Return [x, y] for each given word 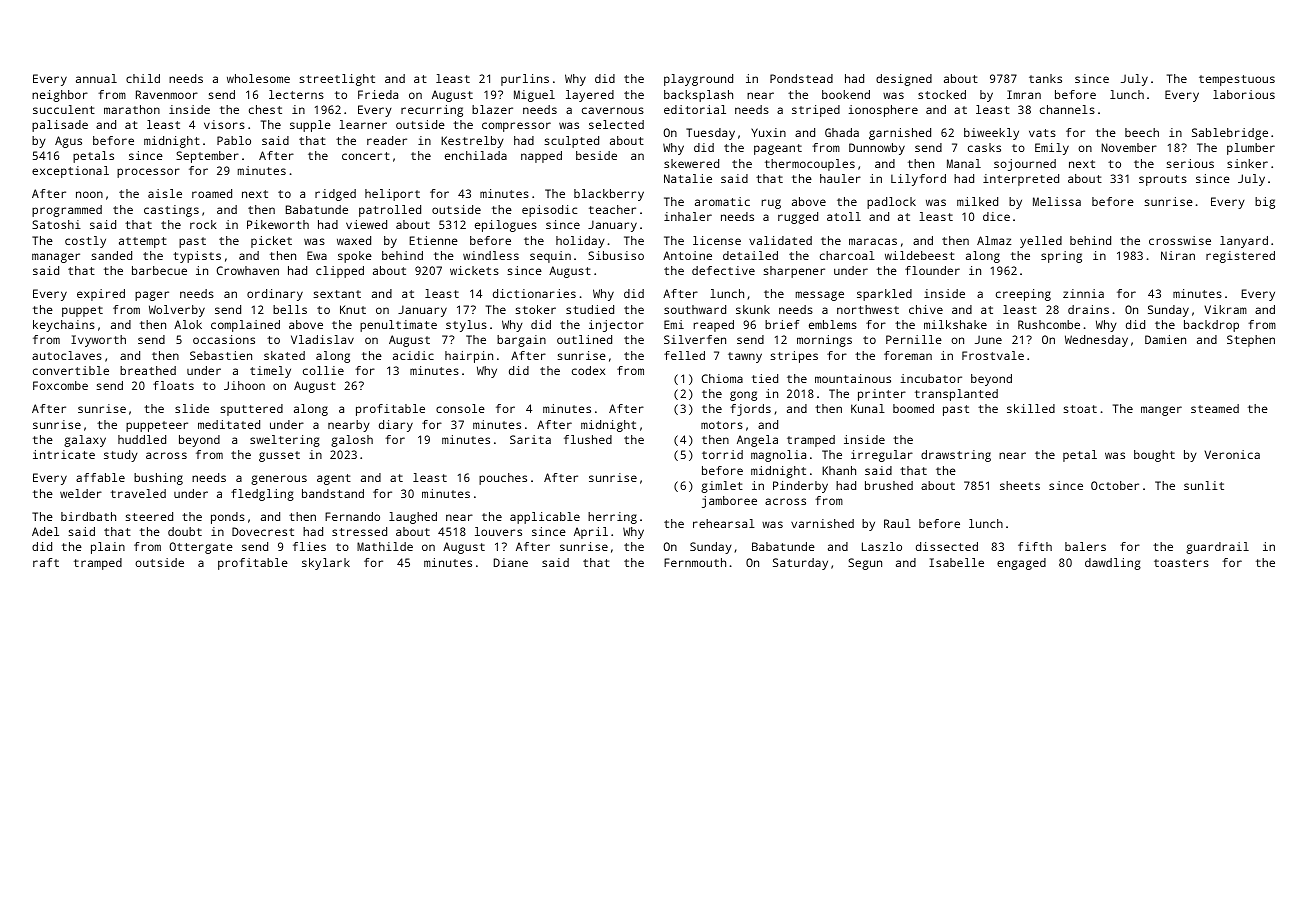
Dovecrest [263, 531]
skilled [1031, 408]
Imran [1024, 94]
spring [1061, 257]
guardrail [1217, 548]
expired [101, 295]
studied [590, 309]
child [143, 78]
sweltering [285, 441]
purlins [525, 80]
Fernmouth [695, 562]
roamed [212, 193]
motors [722, 425]
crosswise [1180, 240]
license [717, 240]
